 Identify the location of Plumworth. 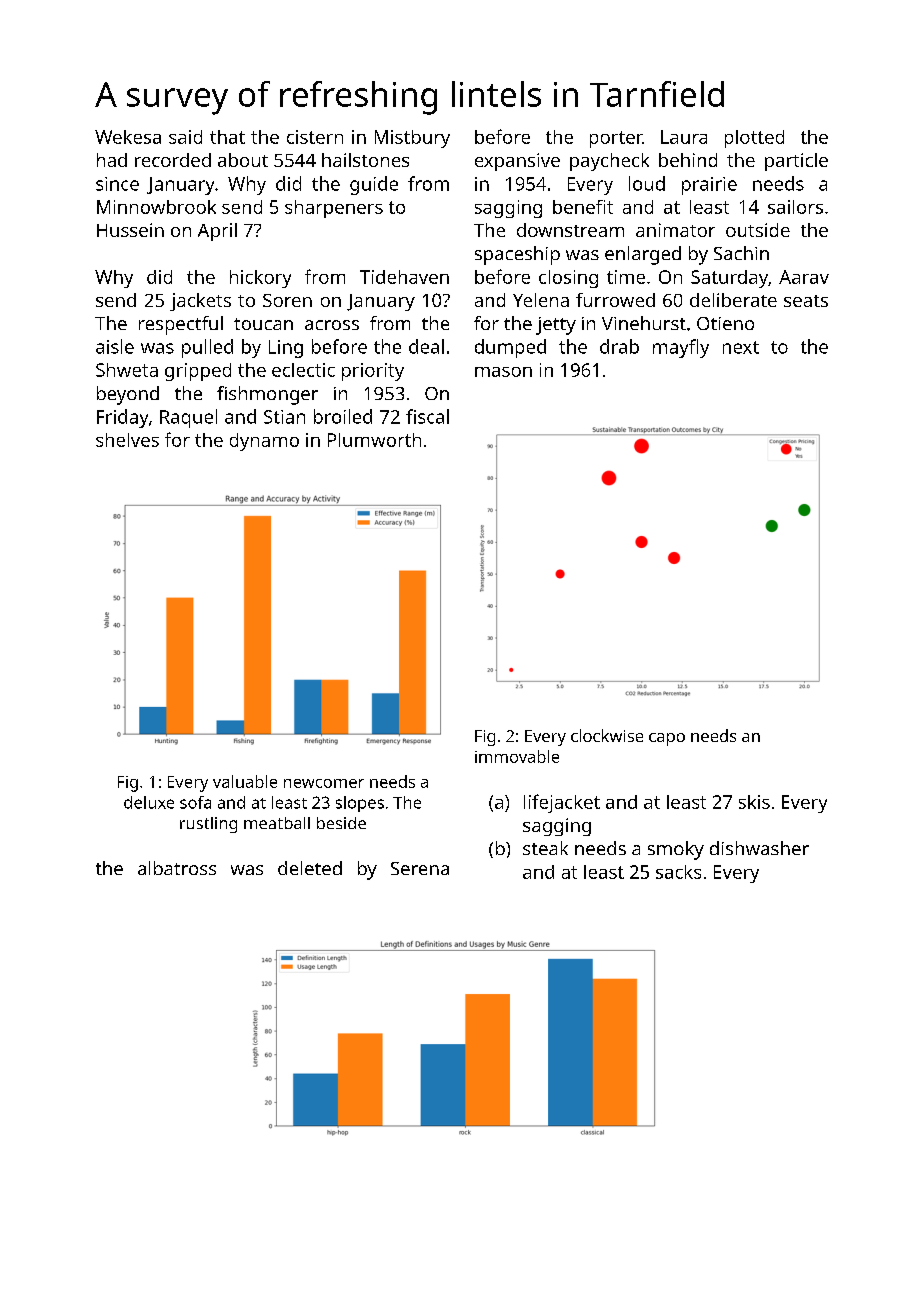
(374, 440).
